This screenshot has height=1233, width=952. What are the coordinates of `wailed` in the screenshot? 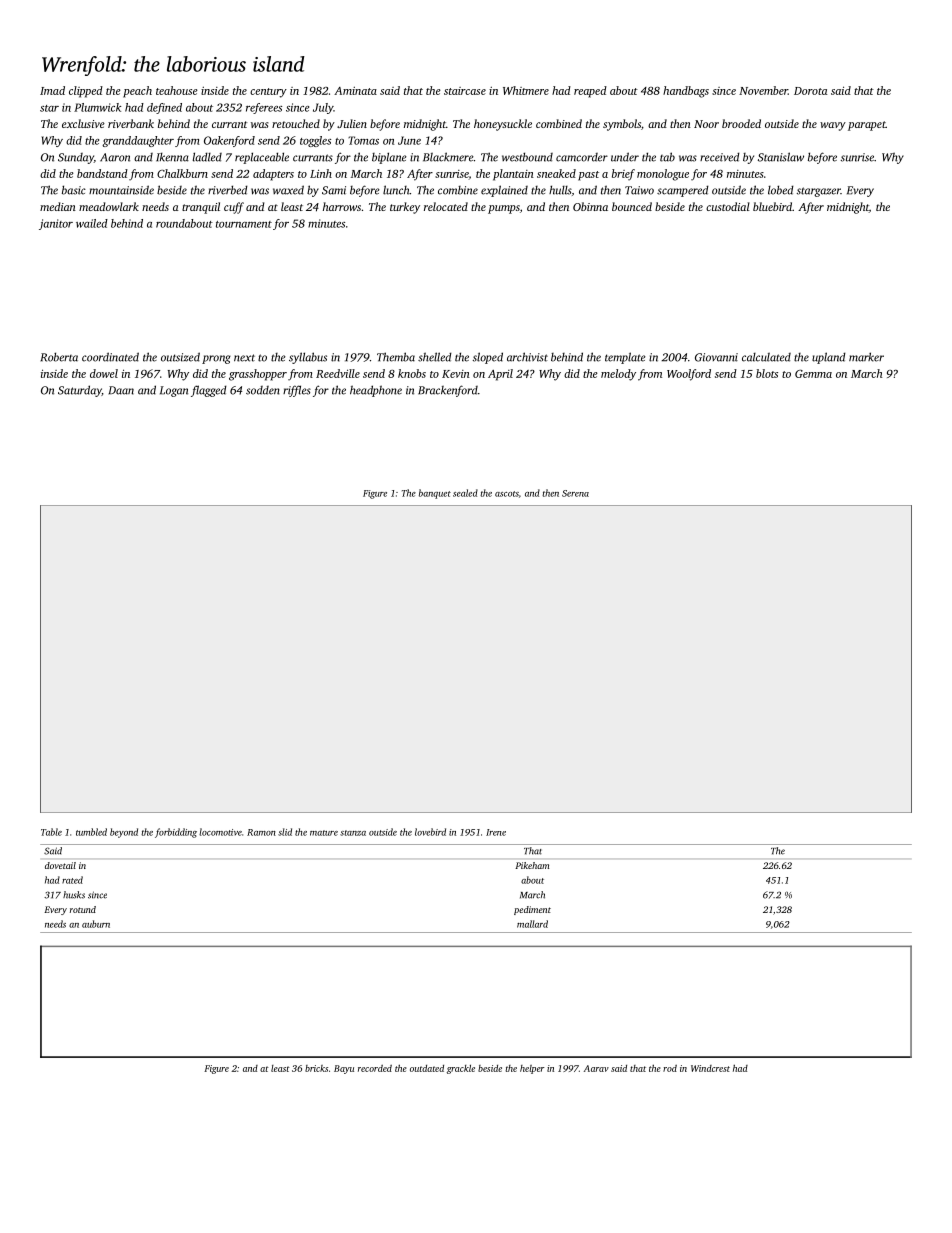 It's located at (92, 223).
